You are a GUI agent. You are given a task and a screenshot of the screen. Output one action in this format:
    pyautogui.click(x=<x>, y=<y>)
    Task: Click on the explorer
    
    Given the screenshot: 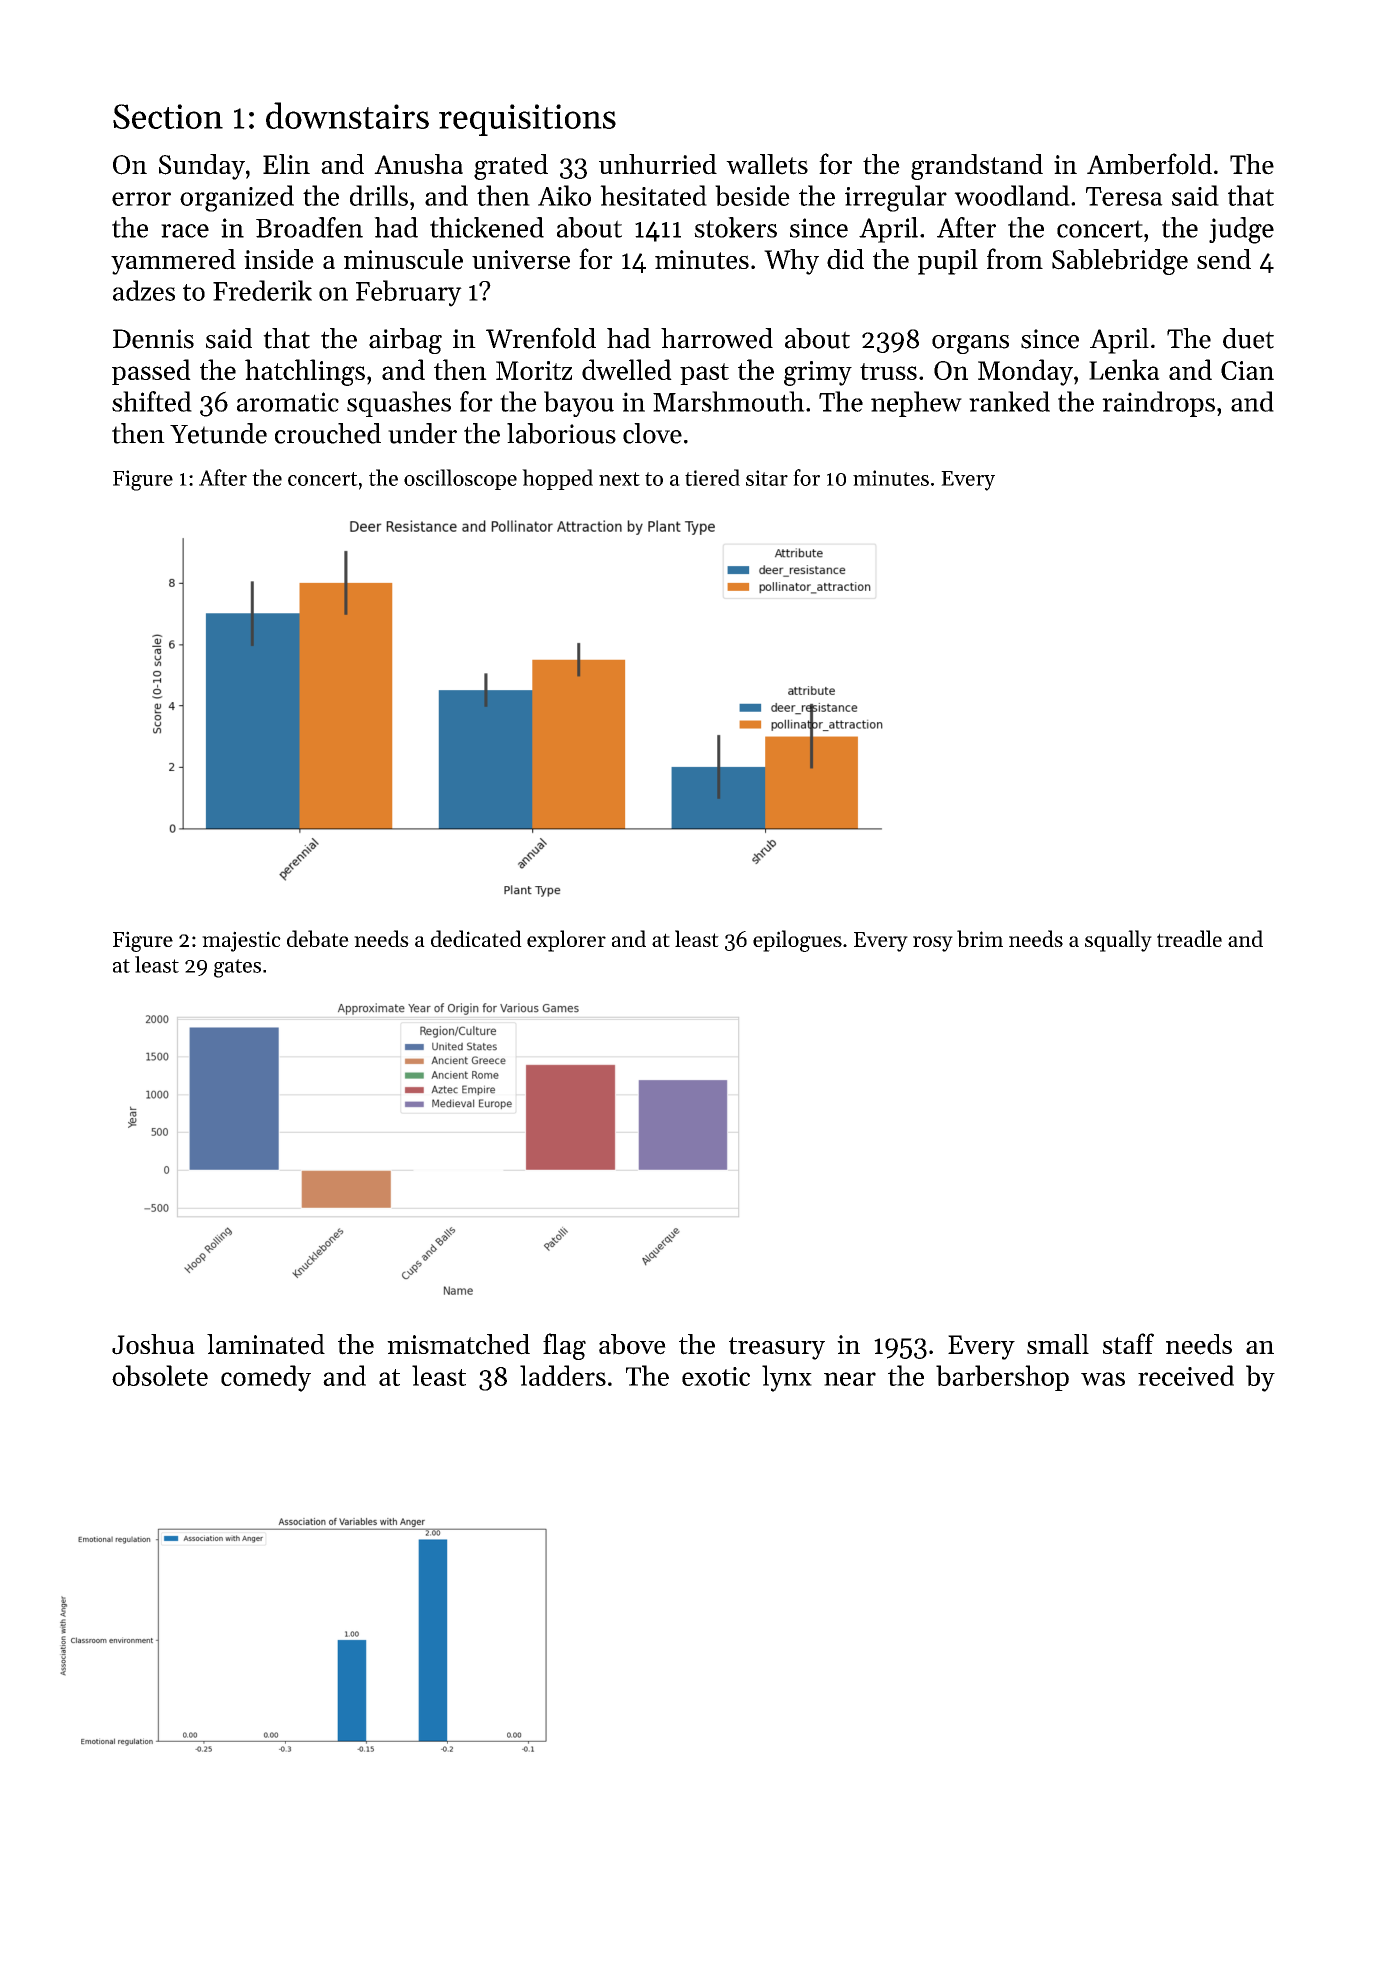 What is the action you would take?
    pyautogui.click(x=566, y=941)
